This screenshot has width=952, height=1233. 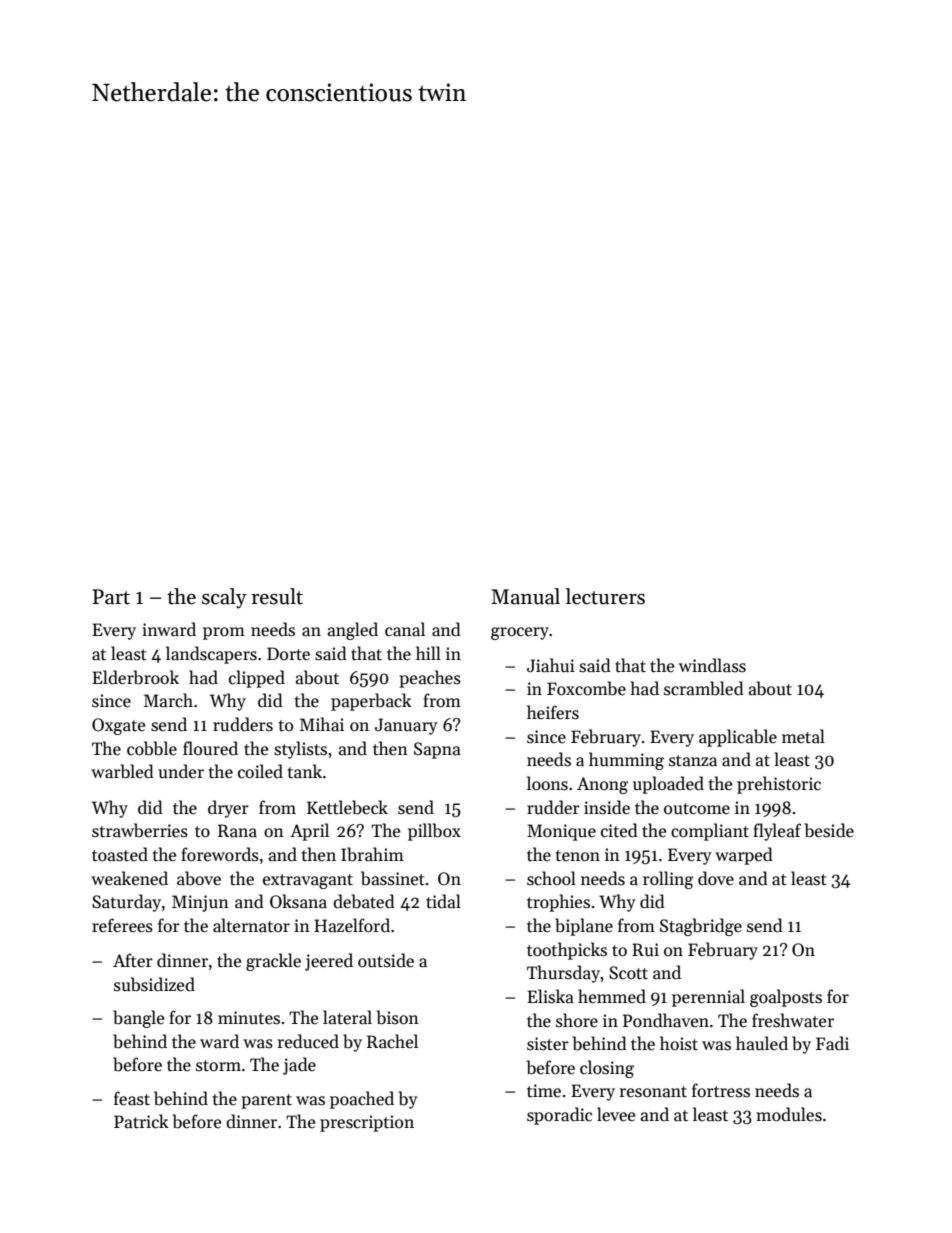 What do you see at coordinates (605, 596) in the screenshot?
I see `lecturers` at bounding box center [605, 596].
